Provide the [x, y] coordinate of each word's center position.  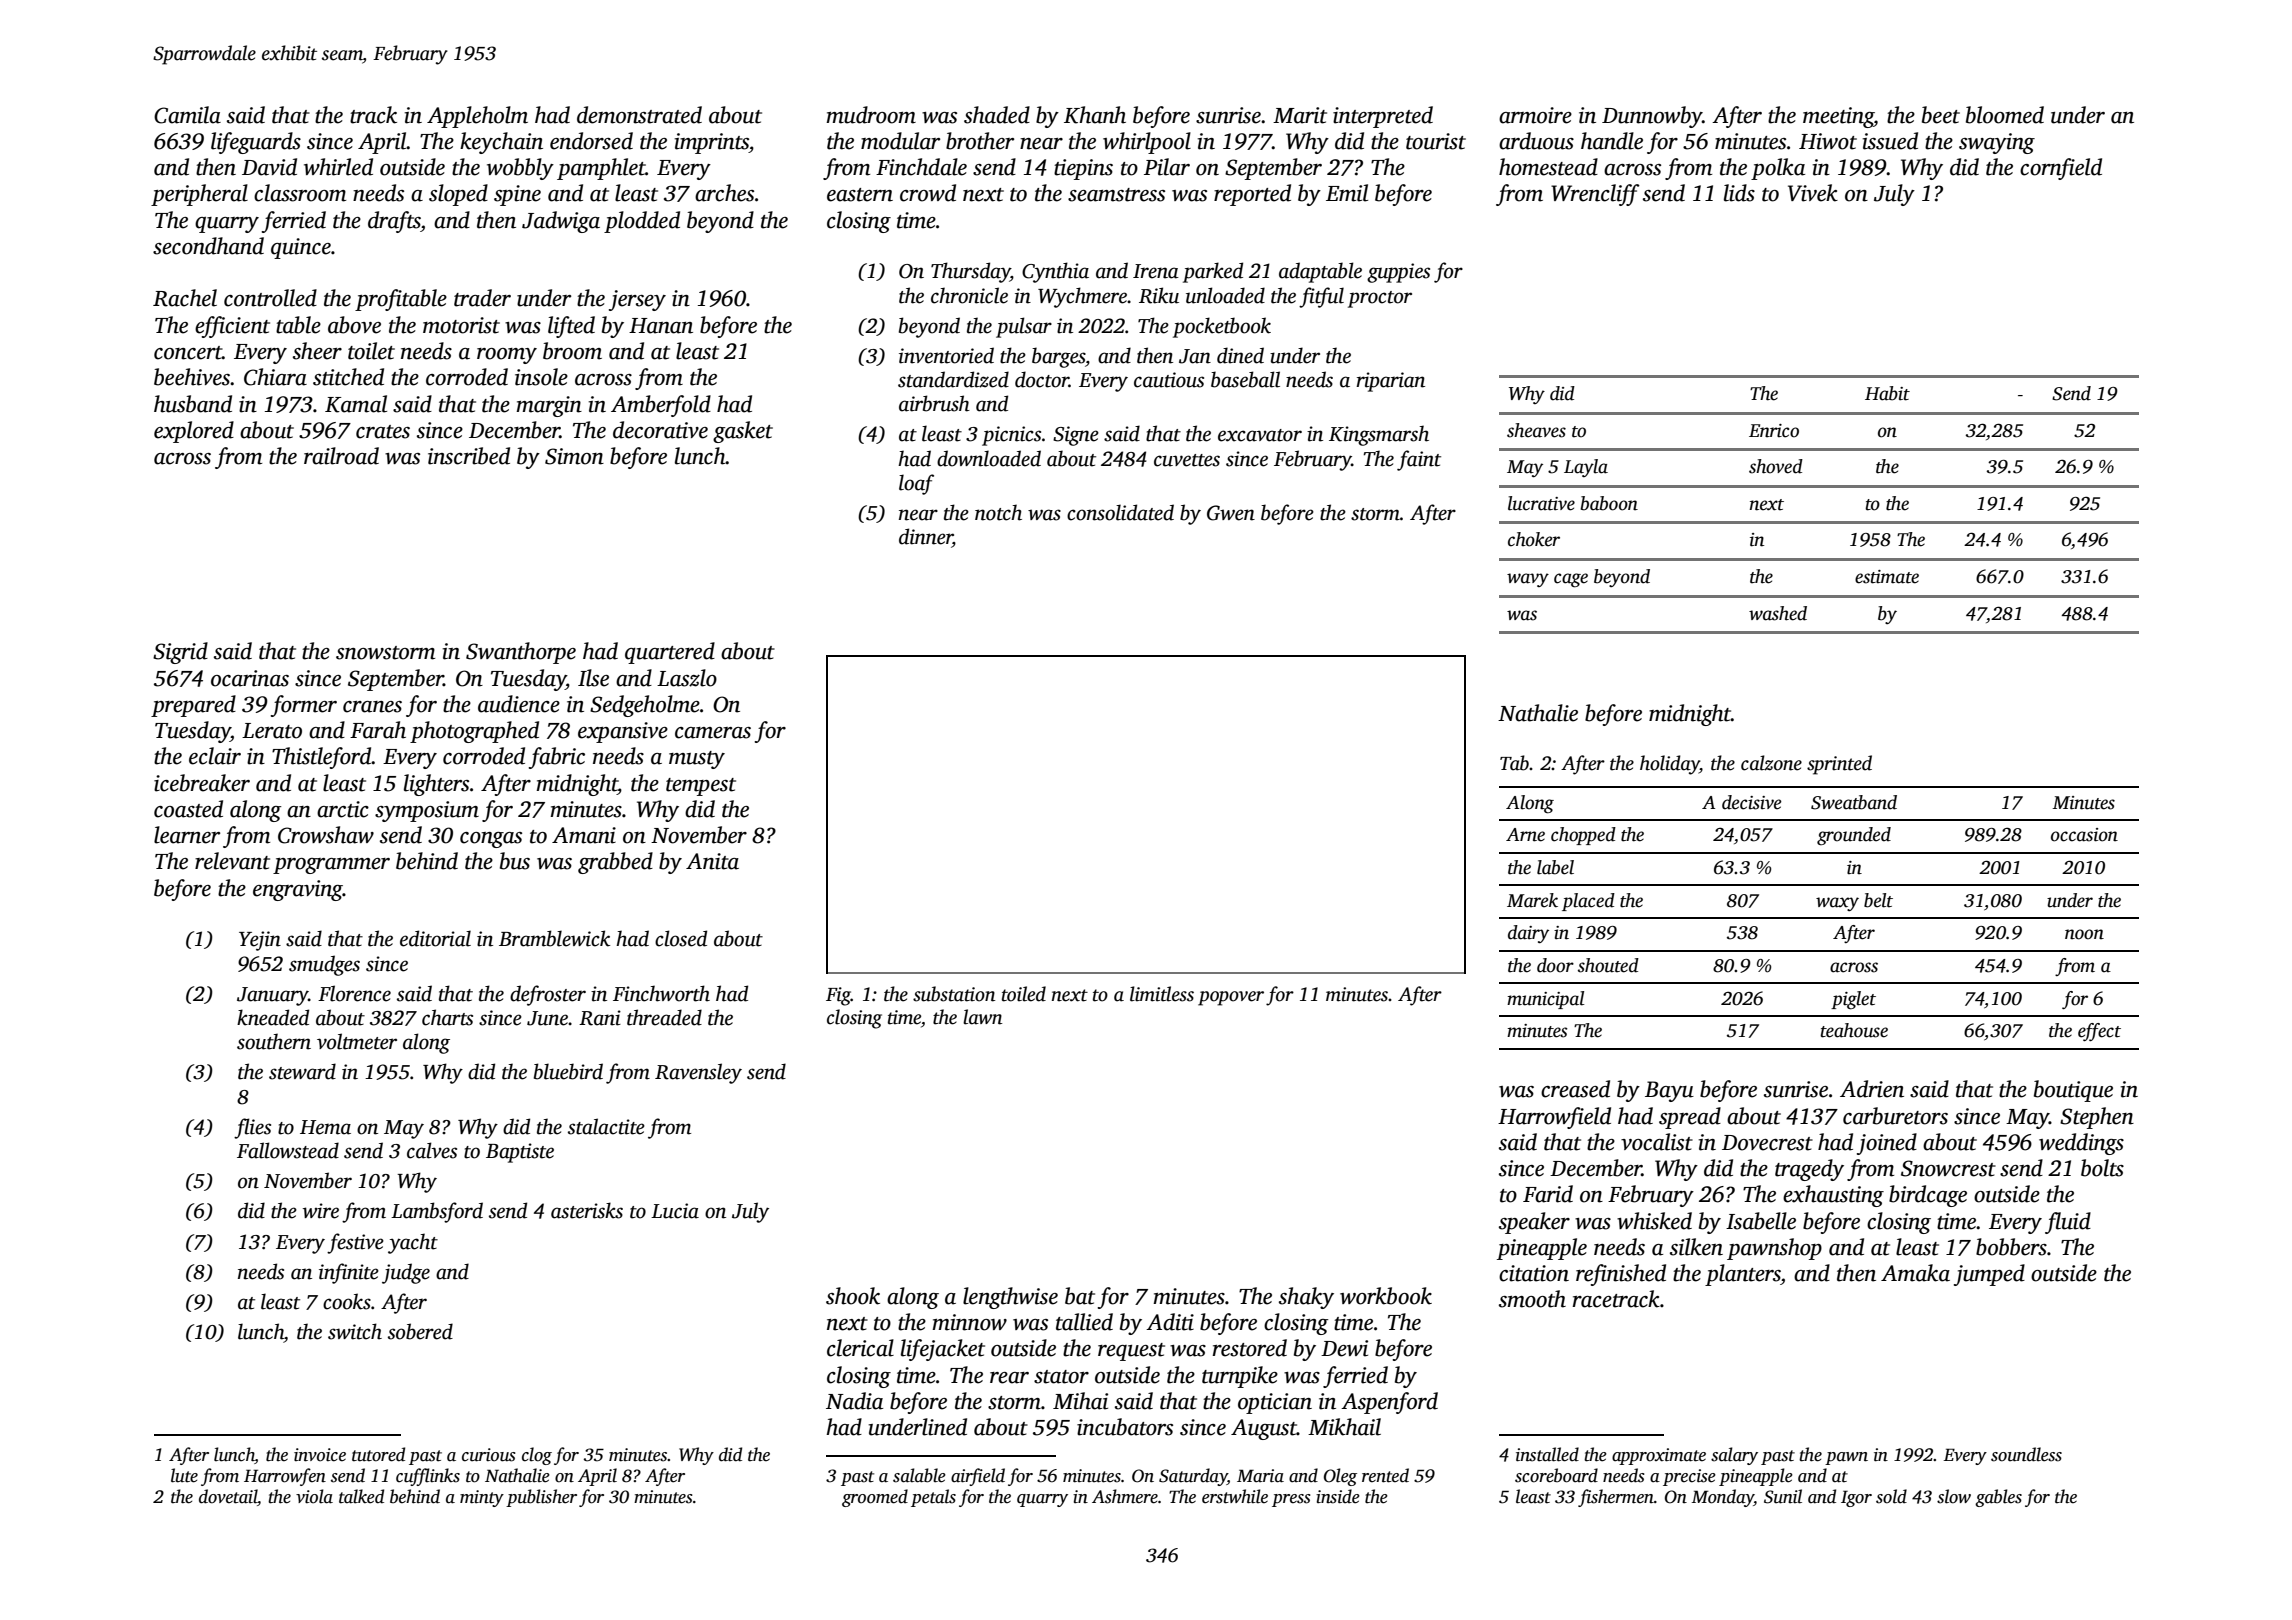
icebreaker [202, 783]
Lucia [675, 1211]
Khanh [1095, 115]
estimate [1887, 577]
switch [355, 1331]
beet [1941, 115]
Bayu [1669, 1091]
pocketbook [1222, 327]
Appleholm [477, 117]
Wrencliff [1595, 195]
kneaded [273, 1017]
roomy [507, 356]
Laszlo [687, 678]
